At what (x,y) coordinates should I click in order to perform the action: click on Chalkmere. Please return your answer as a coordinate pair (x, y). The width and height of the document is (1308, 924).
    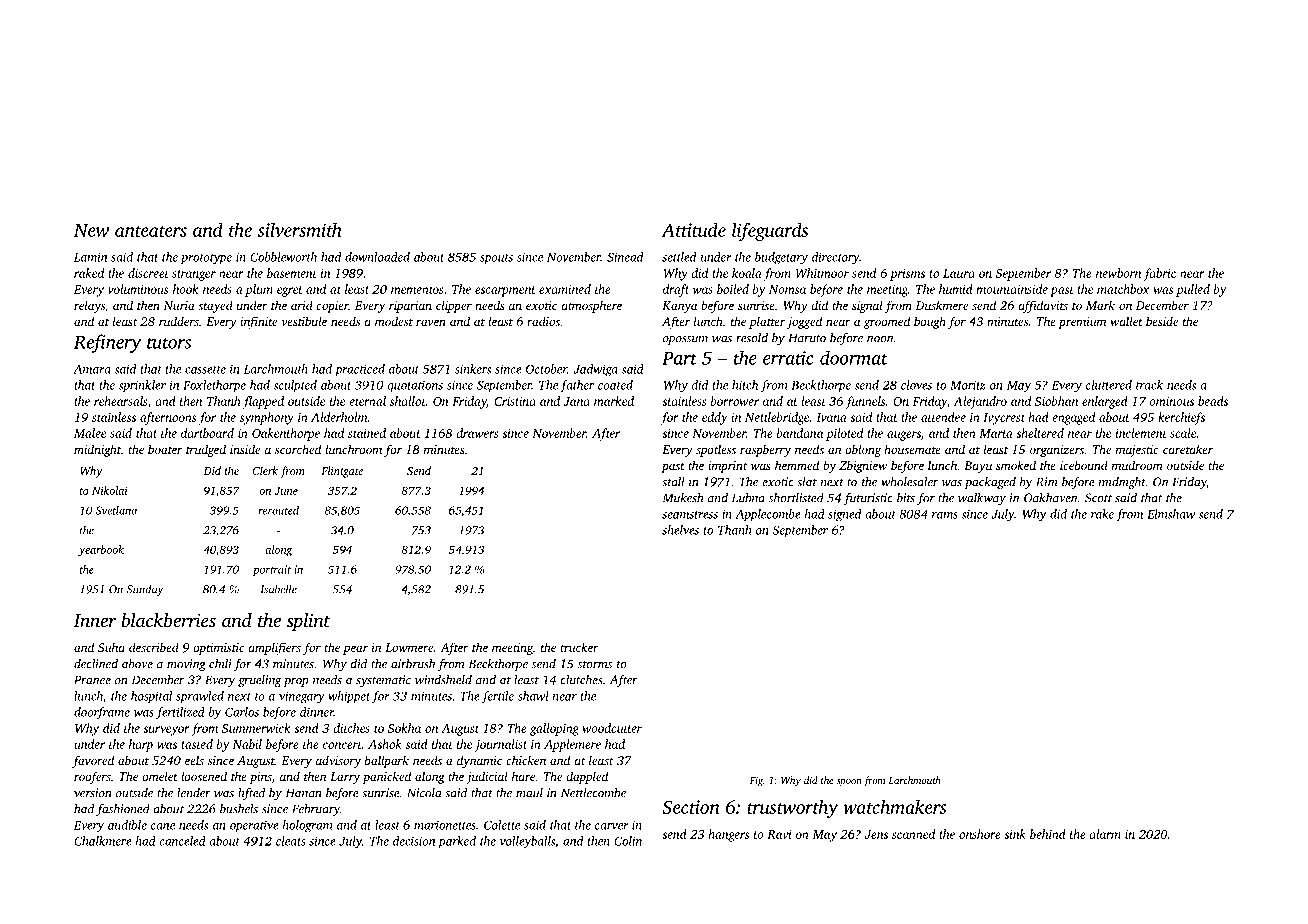
    Looking at the image, I should click on (103, 841).
